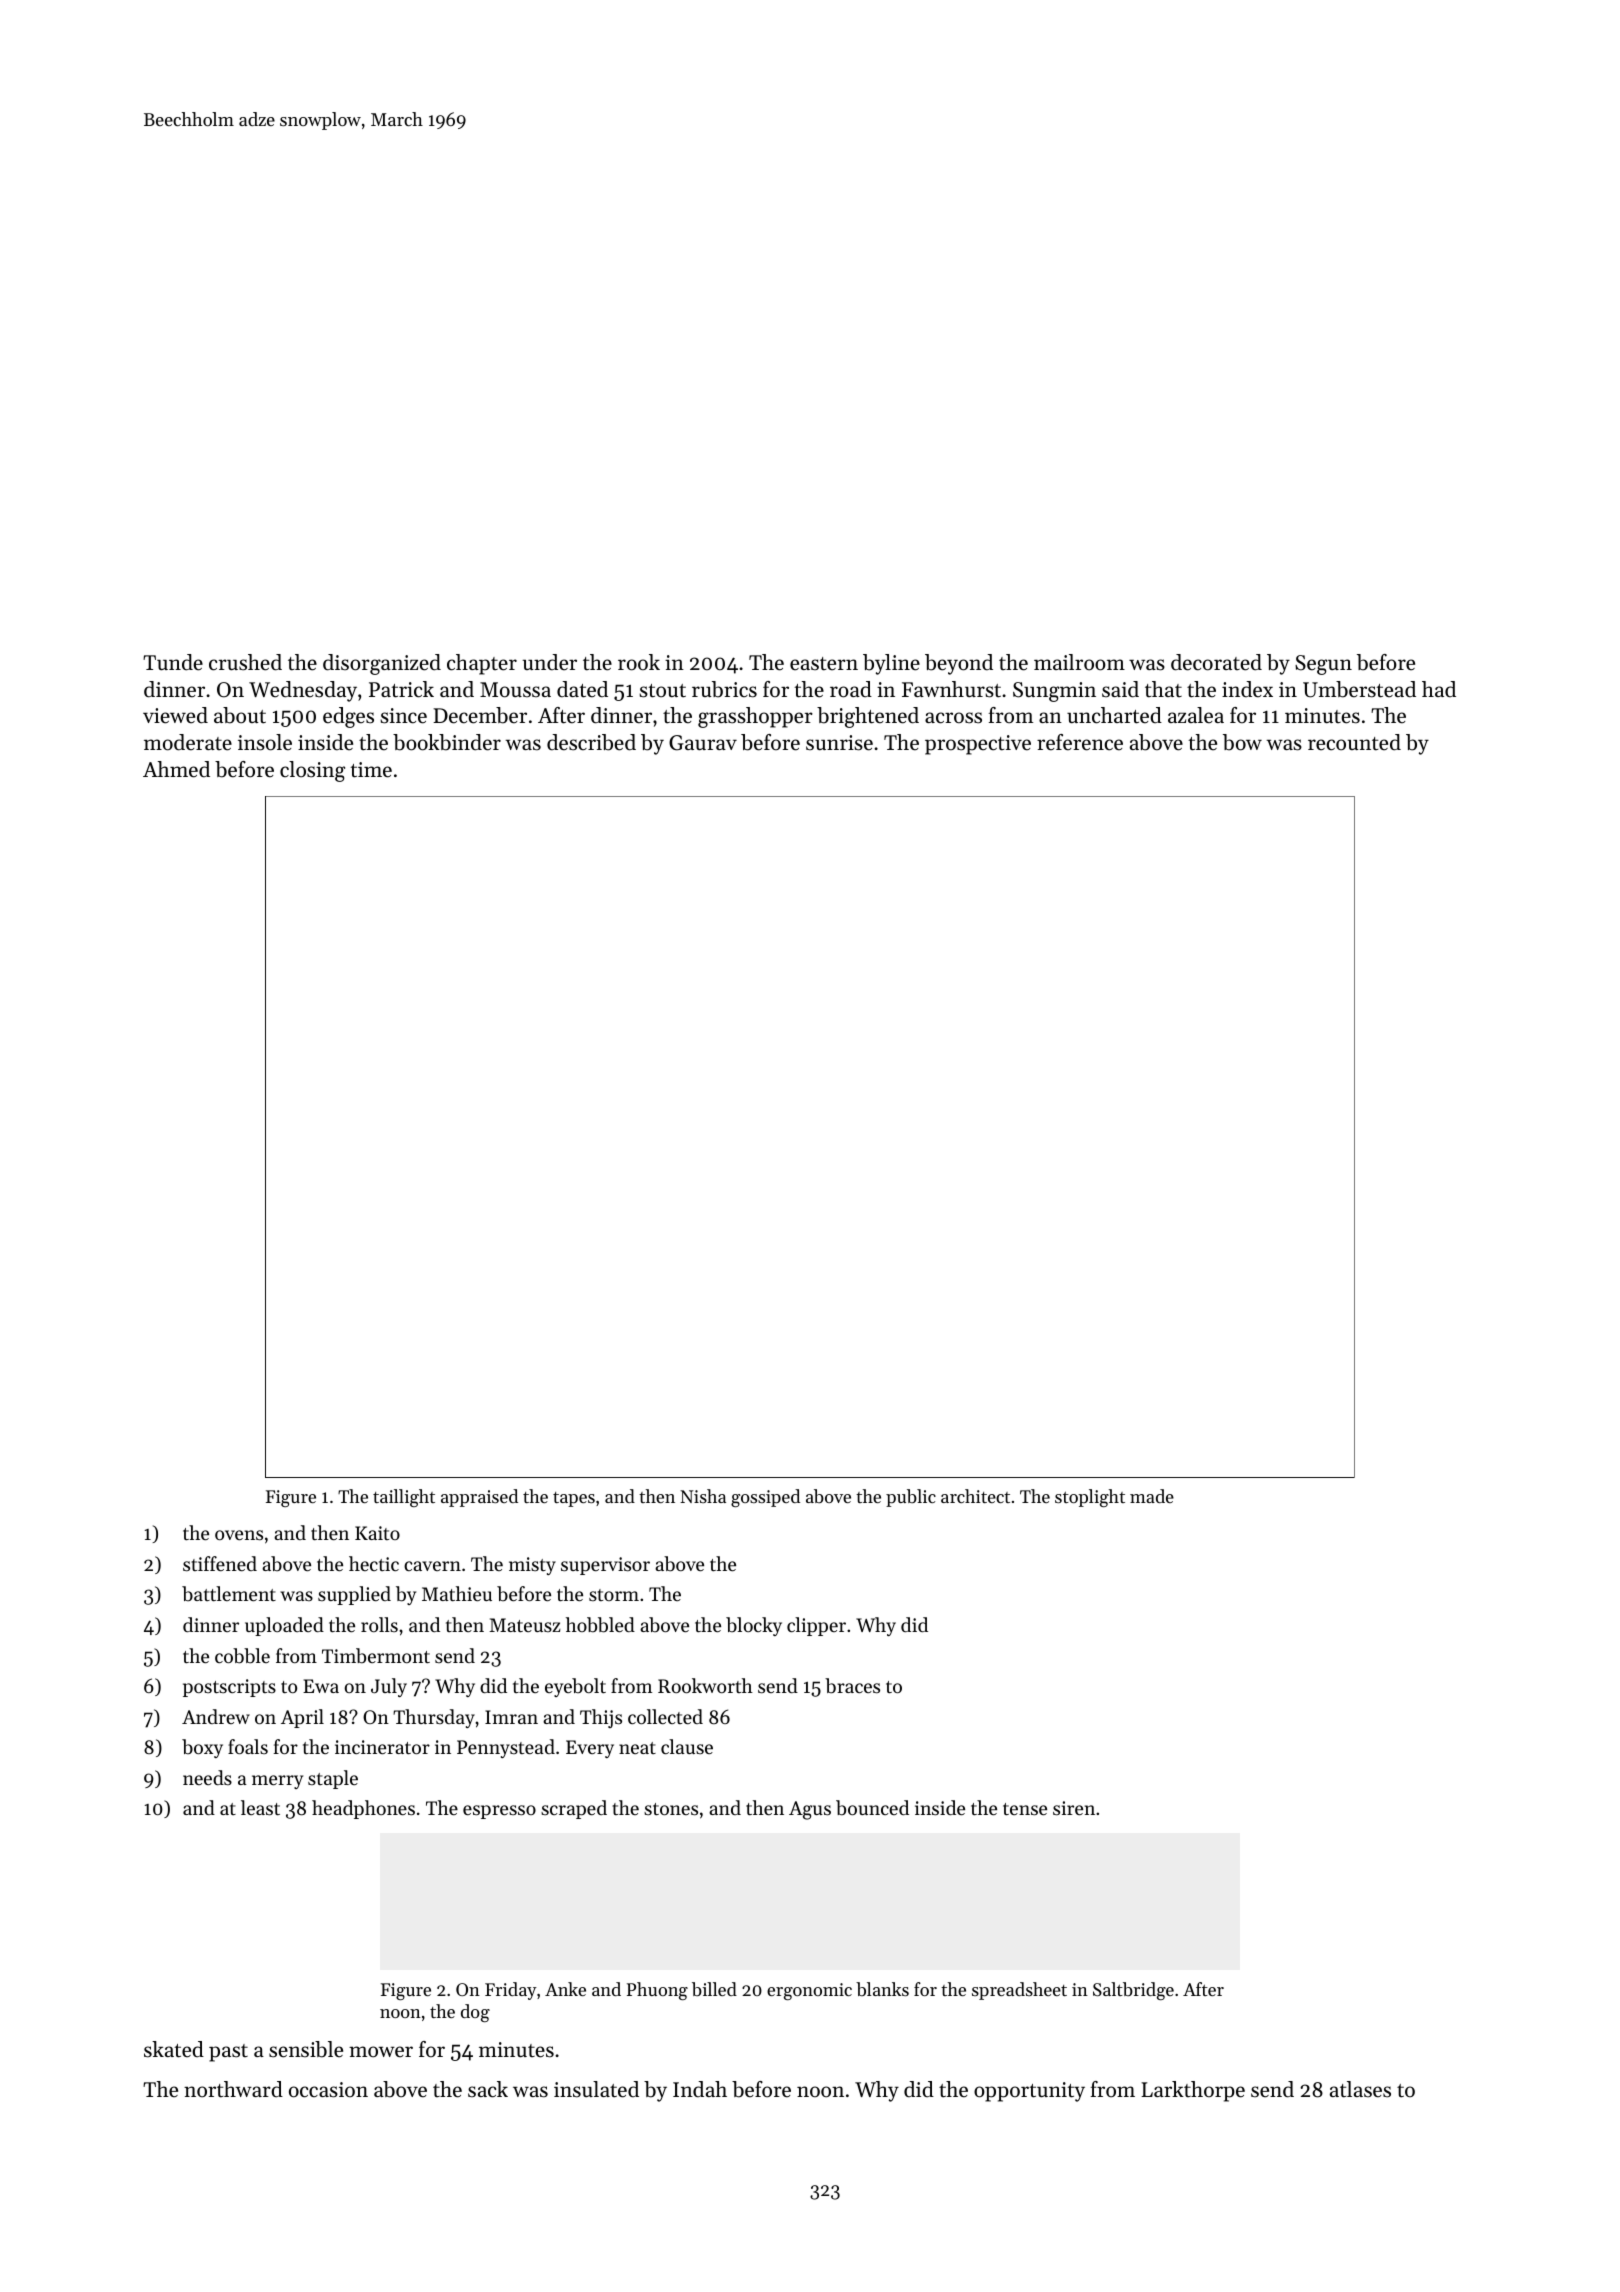  Describe the element at coordinates (1216, 662) in the screenshot. I see `decorated` at that location.
